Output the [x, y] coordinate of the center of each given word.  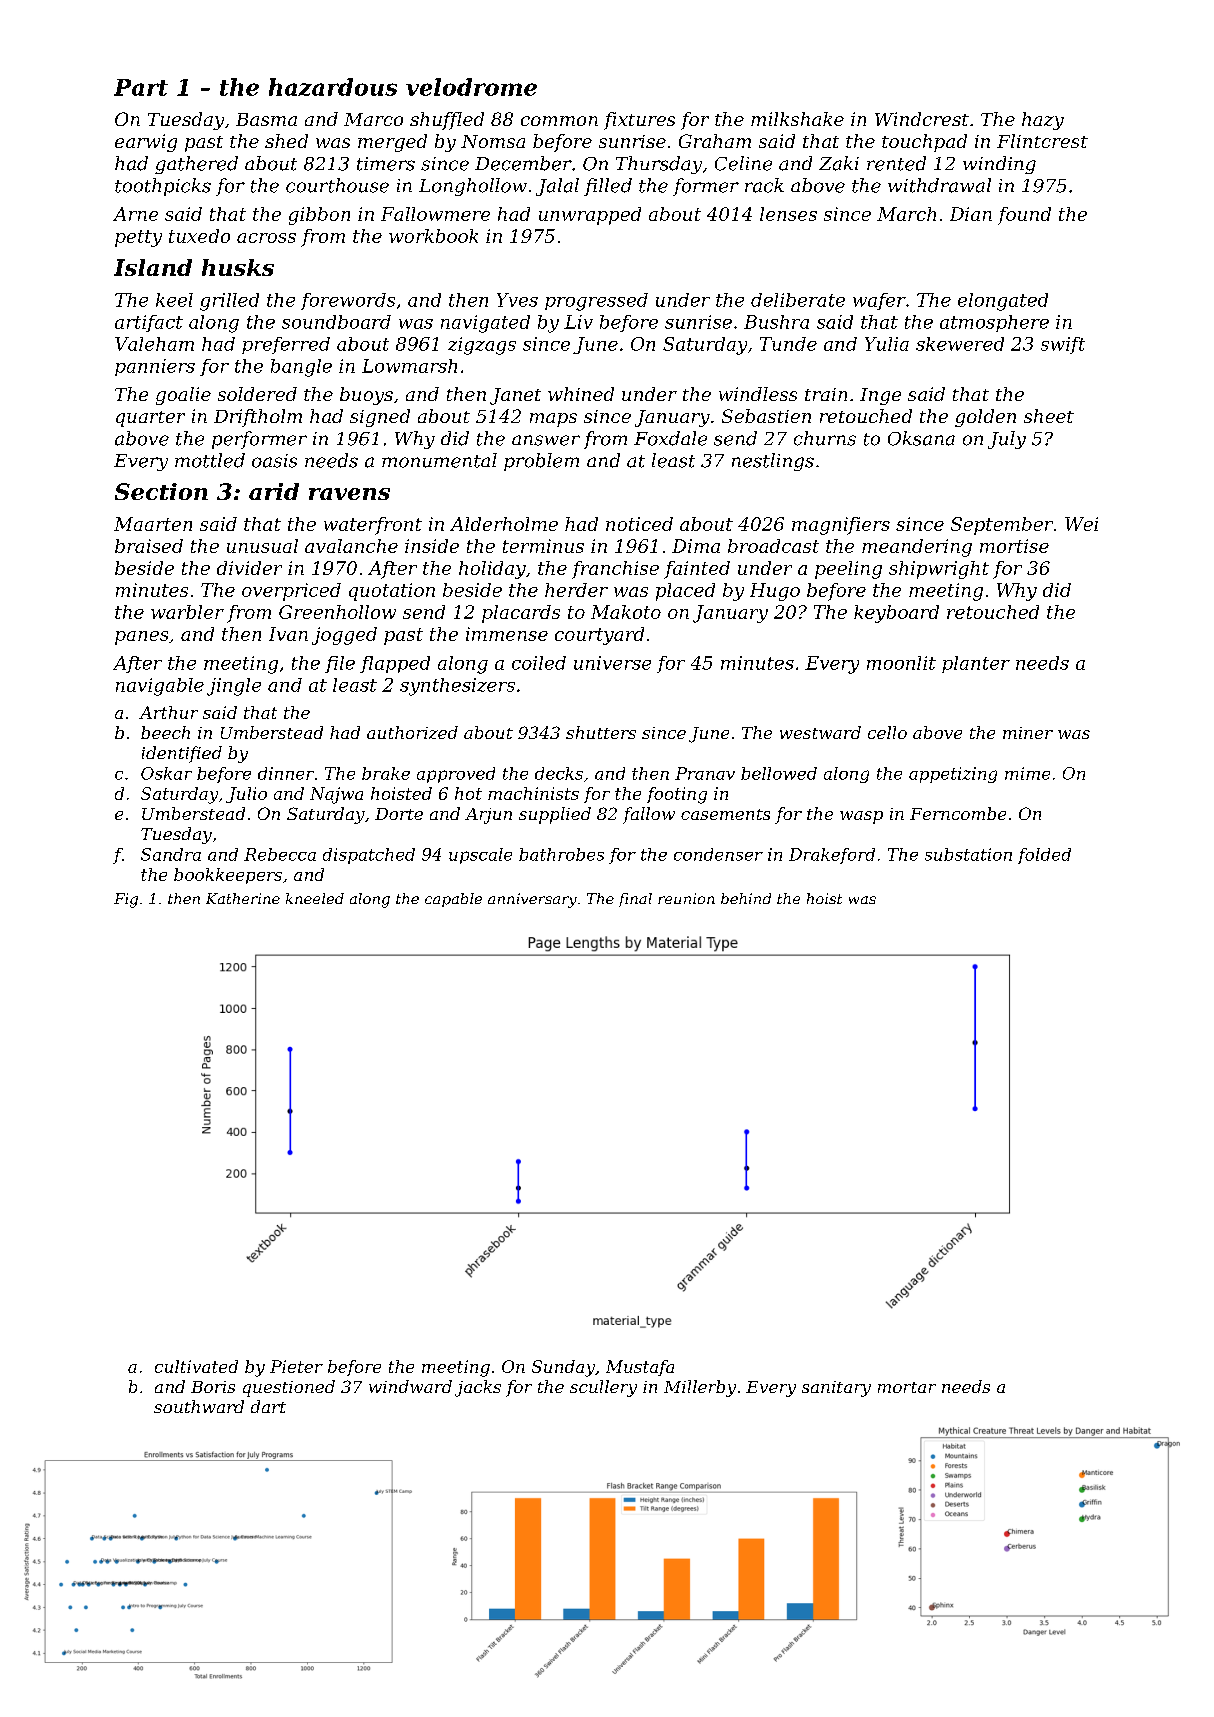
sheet [1049, 416]
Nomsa [493, 141]
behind [746, 898]
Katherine [243, 898]
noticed [639, 524]
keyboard [896, 614]
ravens [349, 494]
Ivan [288, 634]
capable [453, 900]
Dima [696, 546]
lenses [788, 214]
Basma [266, 119]
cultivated [196, 1366]
